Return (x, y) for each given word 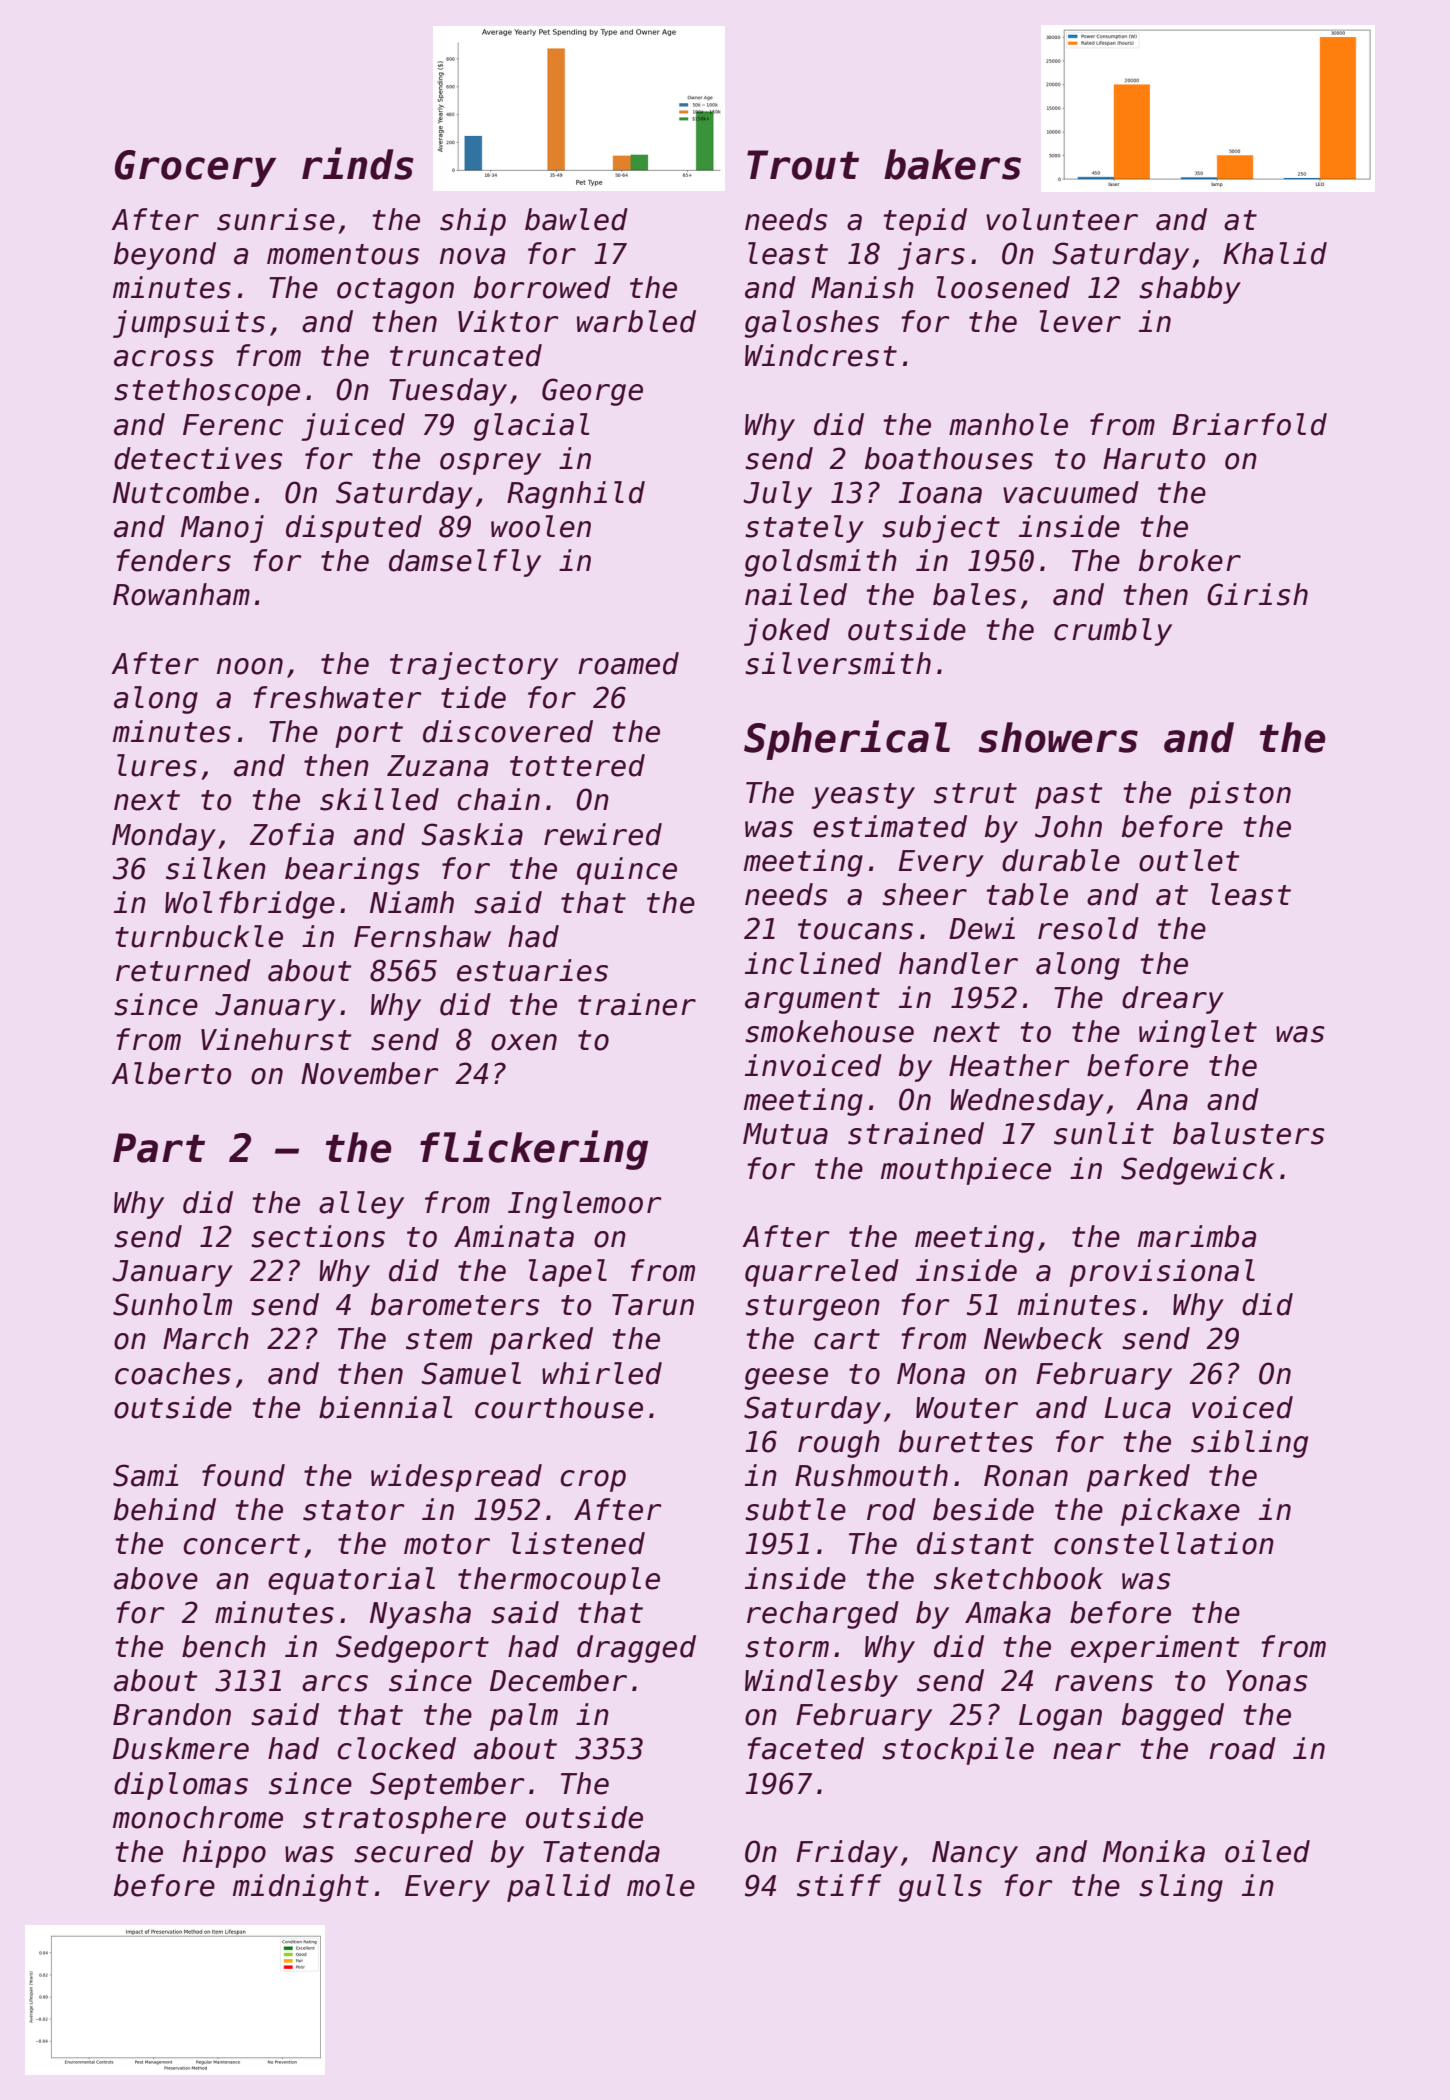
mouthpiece (966, 1171)
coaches (173, 1373)
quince (627, 871)
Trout (803, 165)
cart (847, 1339)
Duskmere (181, 1748)
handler (958, 963)
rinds (357, 163)
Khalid (1275, 253)
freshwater (338, 697)
